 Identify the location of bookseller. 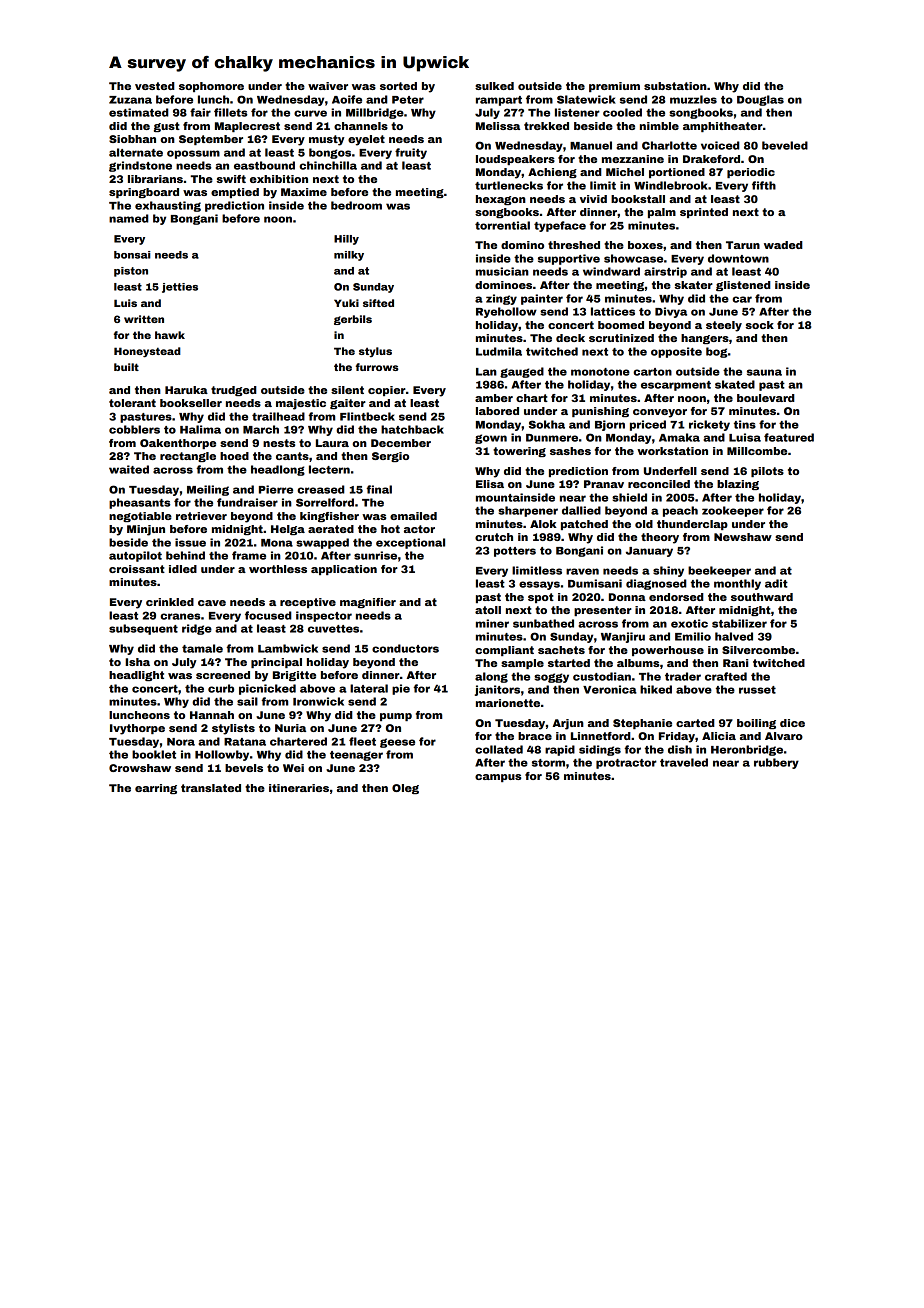
(191, 403).
